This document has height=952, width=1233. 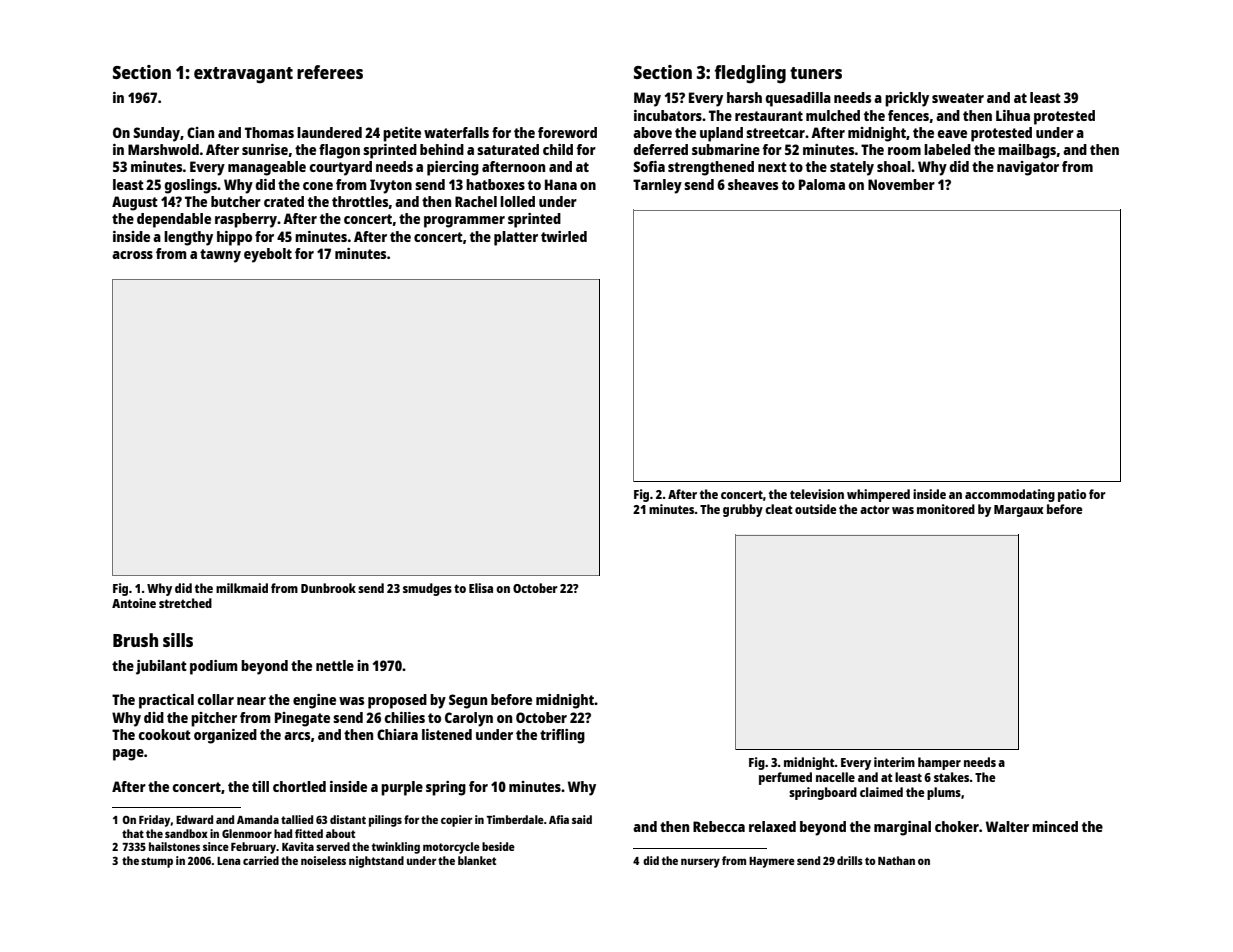 What do you see at coordinates (946, 509) in the document?
I see `monitored` at bounding box center [946, 509].
